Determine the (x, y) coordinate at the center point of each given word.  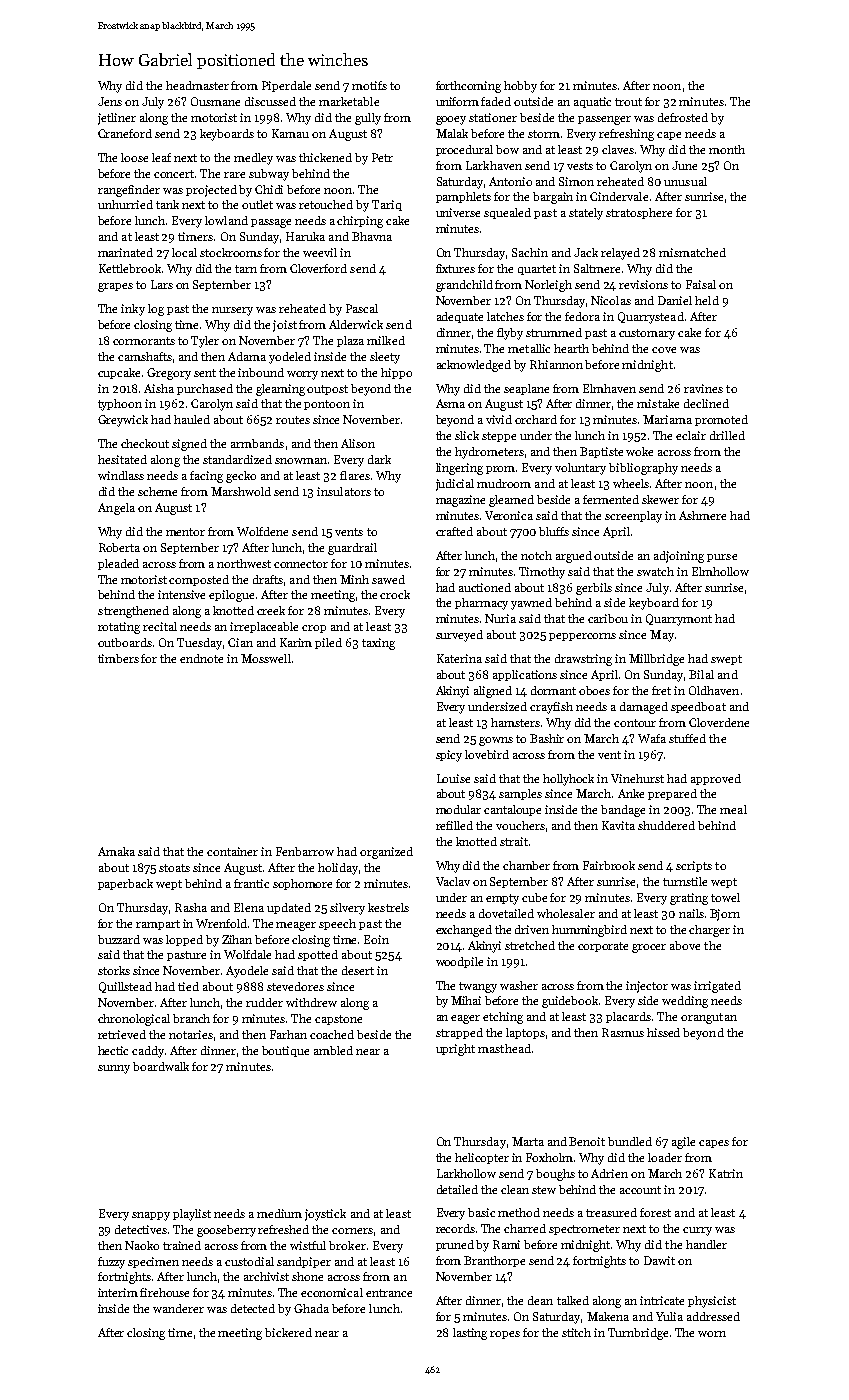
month (727, 149)
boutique (285, 1051)
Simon (576, 181)
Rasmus (623, 1032)
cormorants (144, 341)
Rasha (191, 907)
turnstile (685, 881)
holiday (338, 869)
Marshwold (241, 491)
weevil (320, 252)
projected (211, 191)
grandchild (464, 286)
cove (664, 350)
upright (455, 1050)
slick (467, 435)
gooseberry (226, 1231)
